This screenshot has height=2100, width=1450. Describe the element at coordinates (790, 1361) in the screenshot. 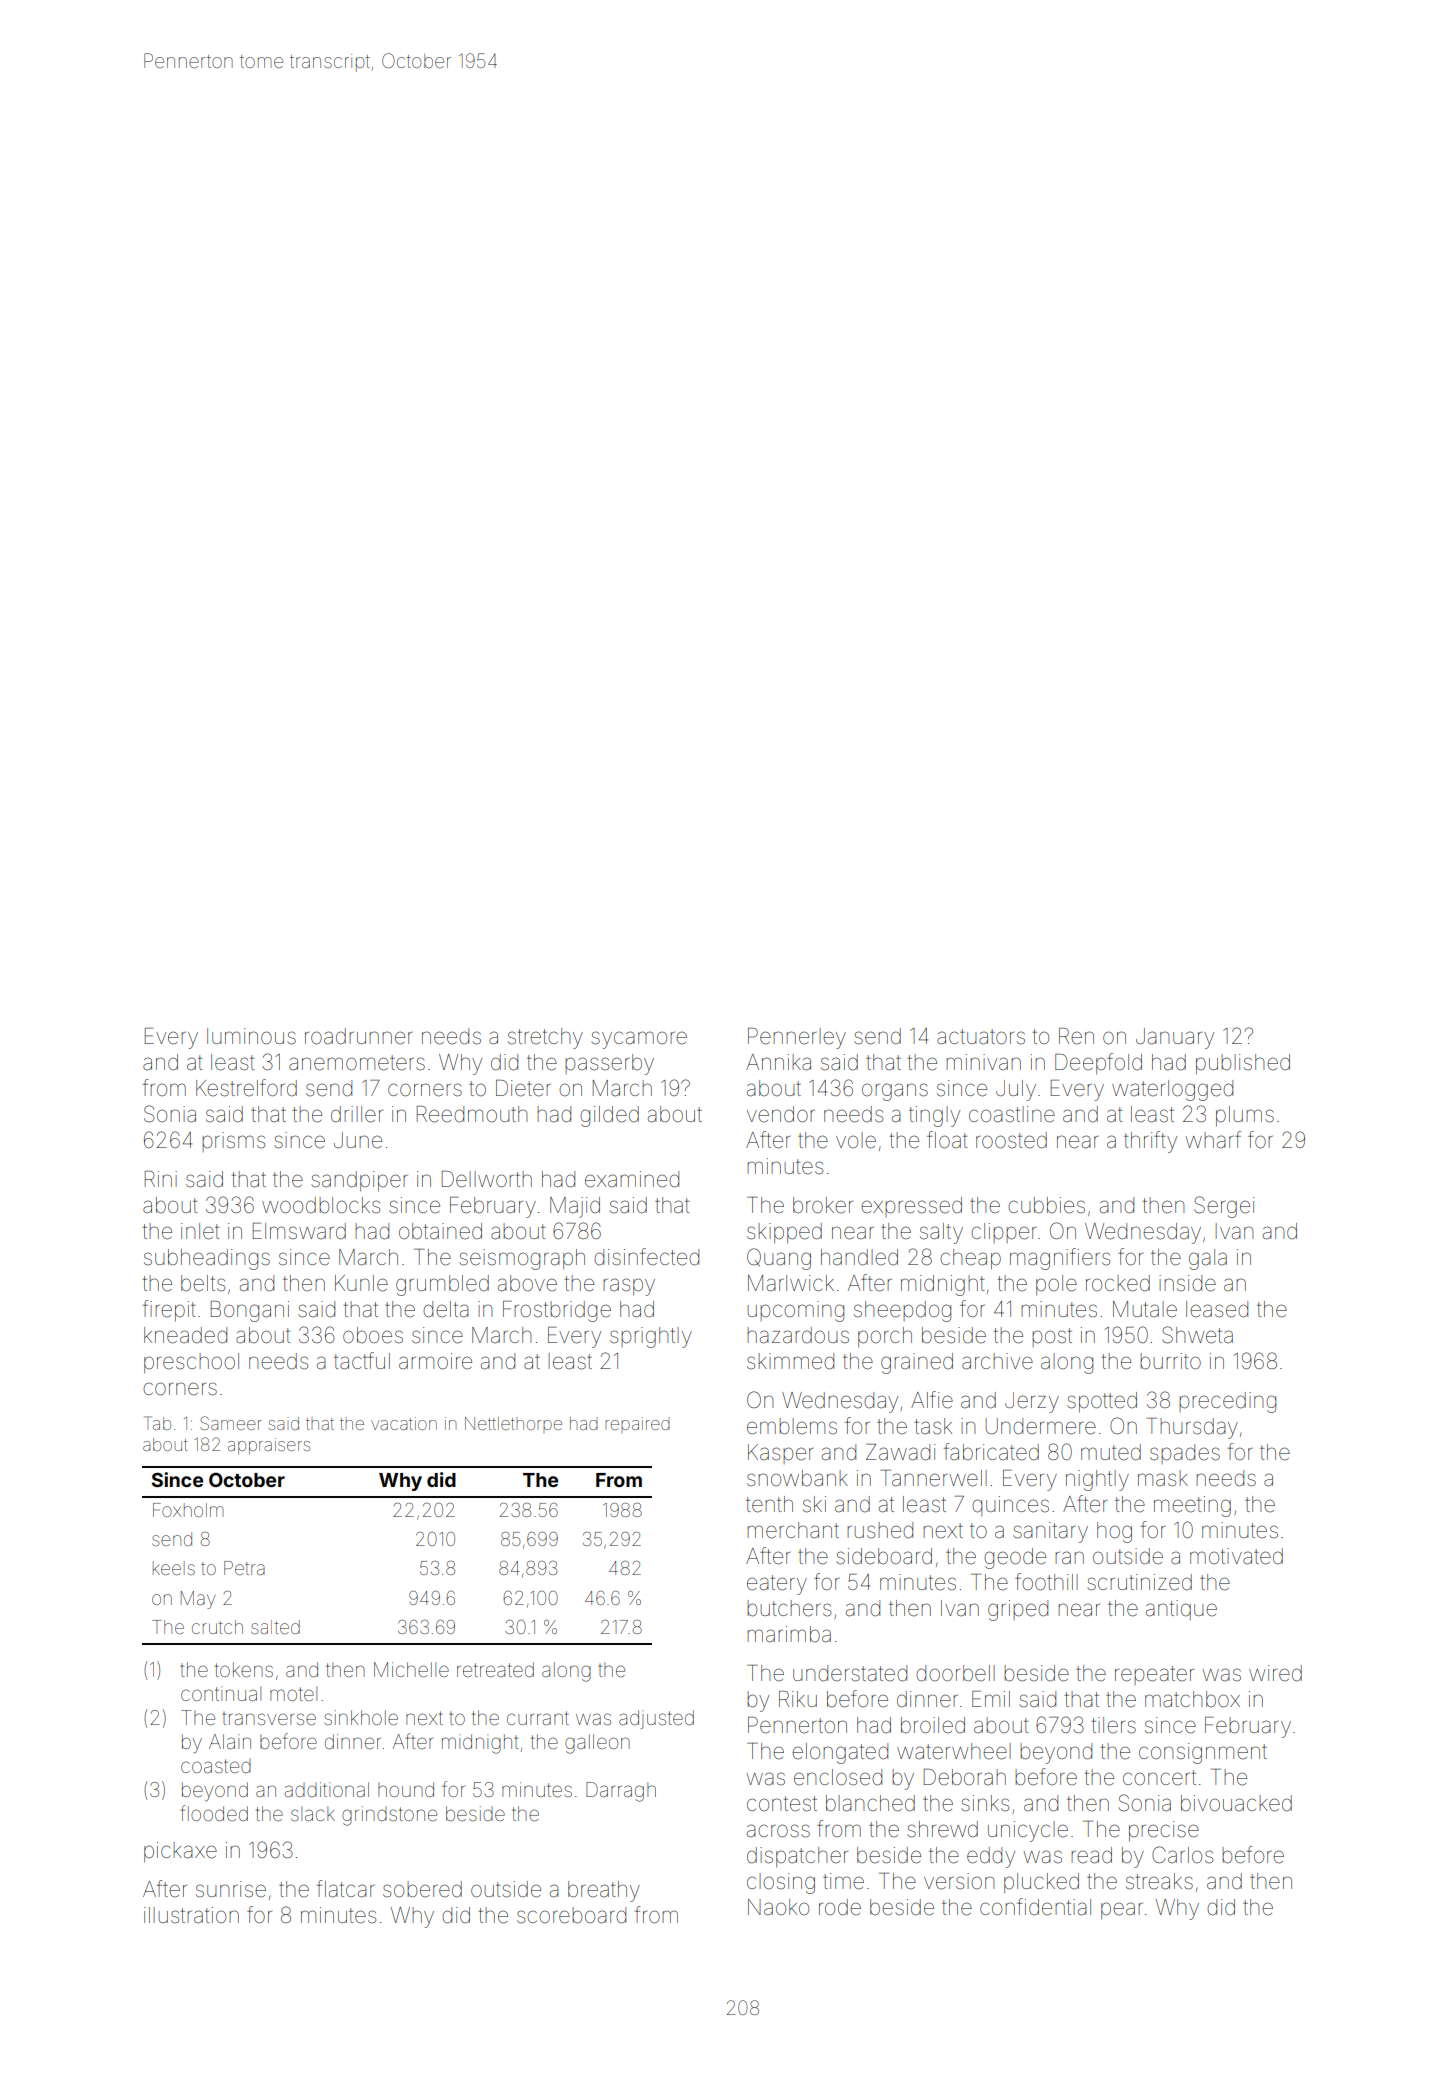

I see `skimmed` at that location.
